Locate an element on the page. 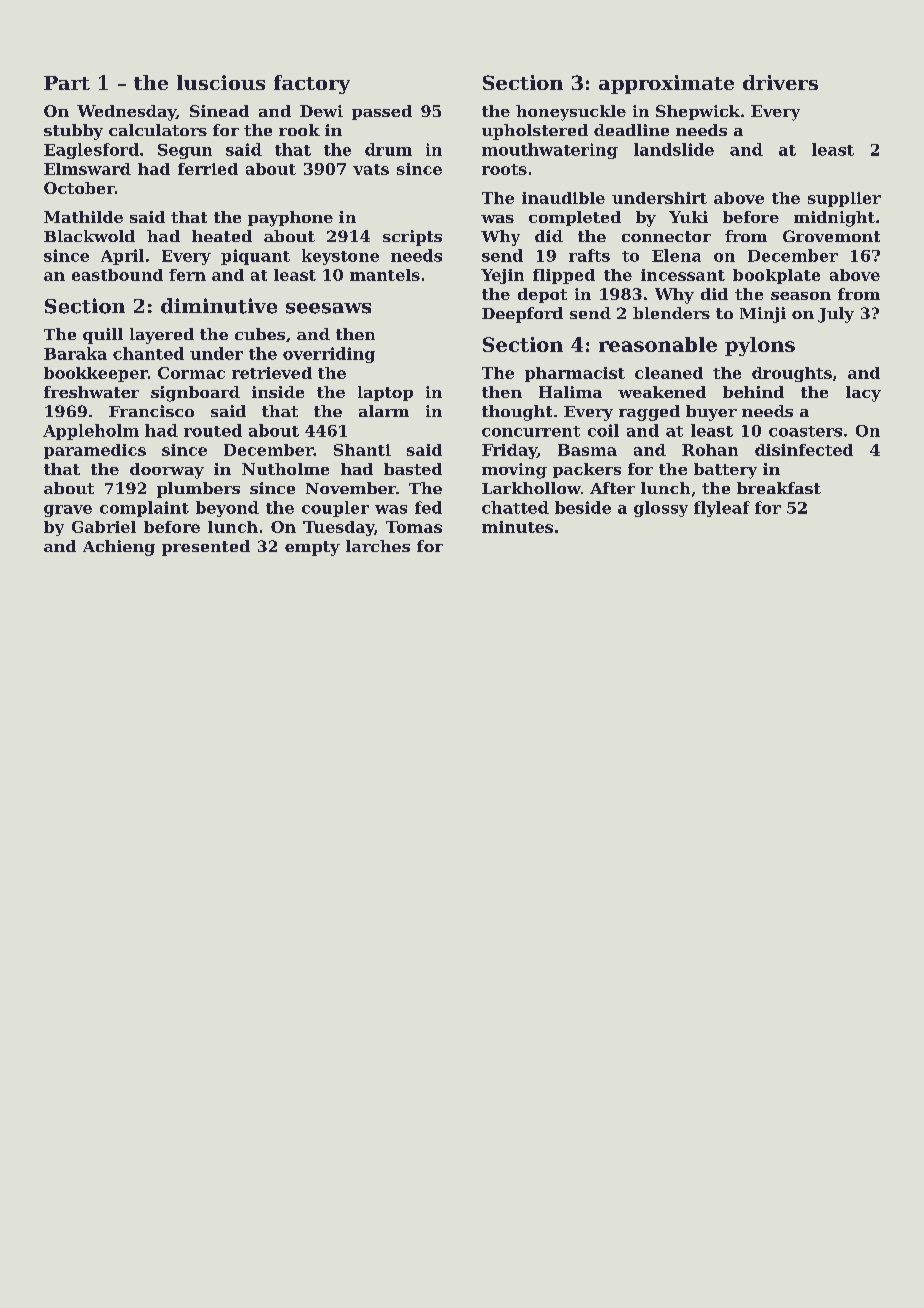 The width and height of the image is (924, 1308). chatted is located at coordinates (515, 507).
